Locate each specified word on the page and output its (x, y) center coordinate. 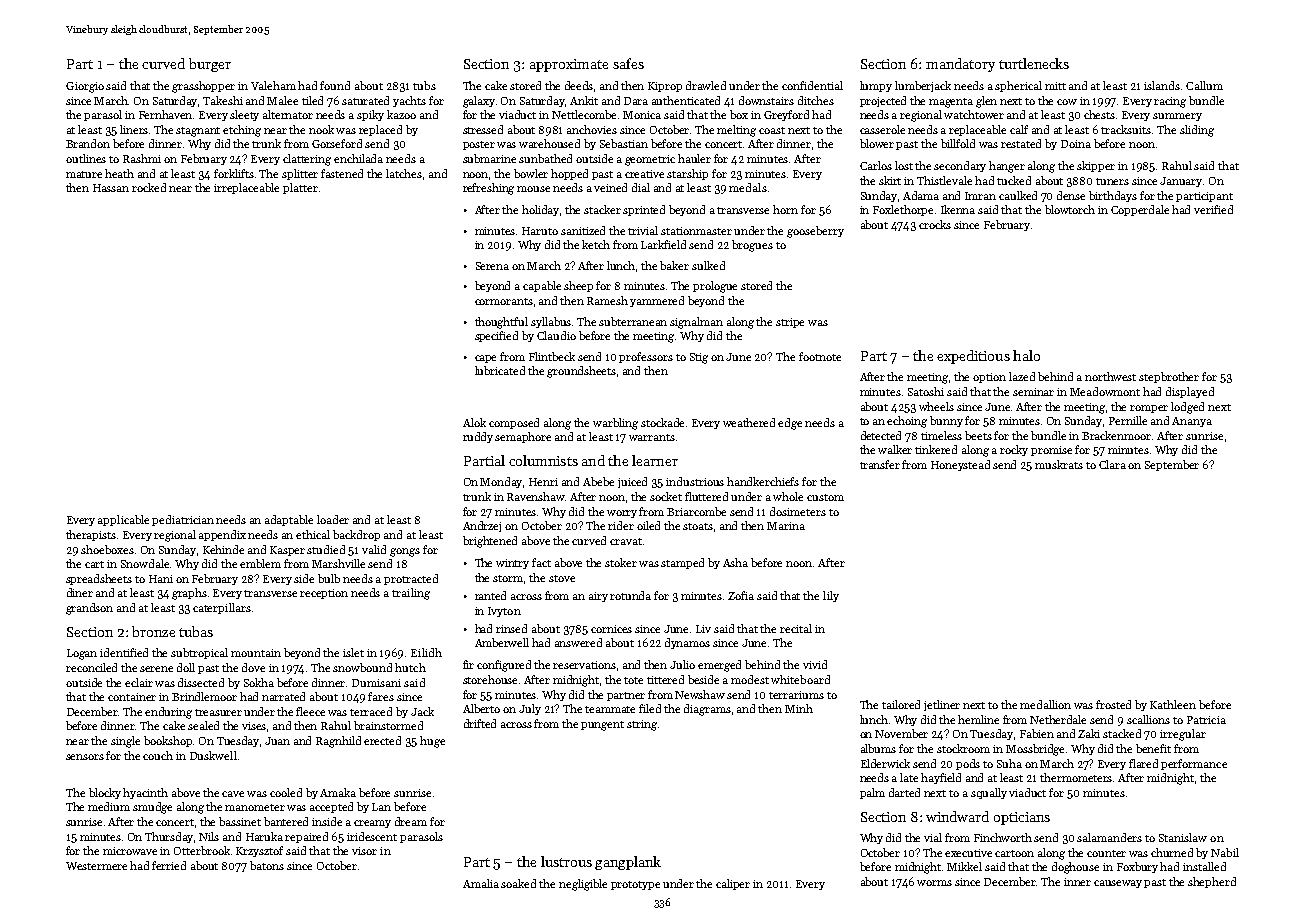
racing (1170, 102)
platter (300, 188)
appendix (222, 535)
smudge (152, 808)
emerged (719, 666)
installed (1204, 866)
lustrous (566, 861)
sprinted (644, 210)
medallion (1045, 704)
